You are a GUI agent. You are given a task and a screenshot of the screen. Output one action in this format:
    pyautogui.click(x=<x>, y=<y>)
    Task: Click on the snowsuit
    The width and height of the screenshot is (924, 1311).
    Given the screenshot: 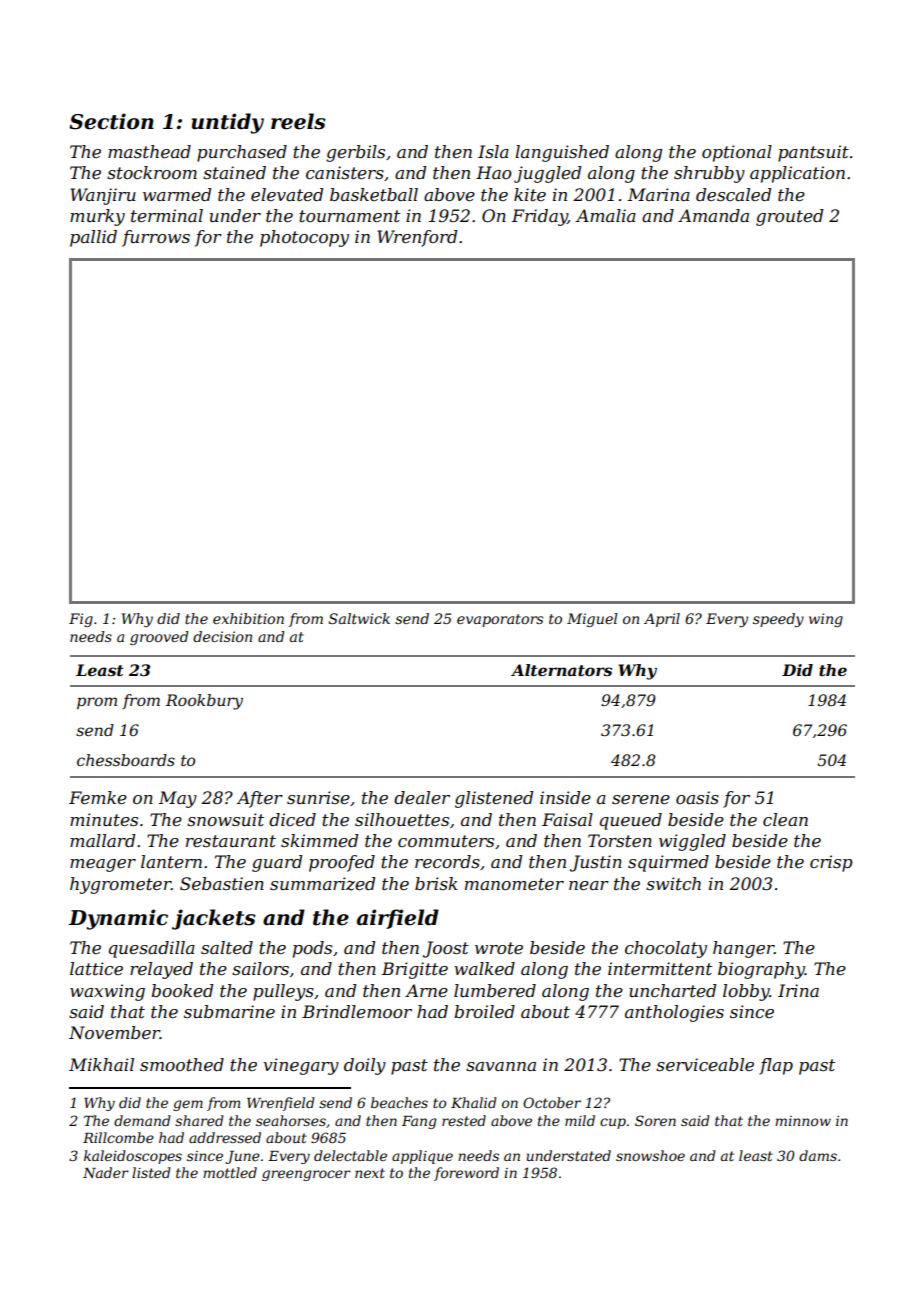 What is the action you would take?
    pyautogui.click(x=225, y=819)
